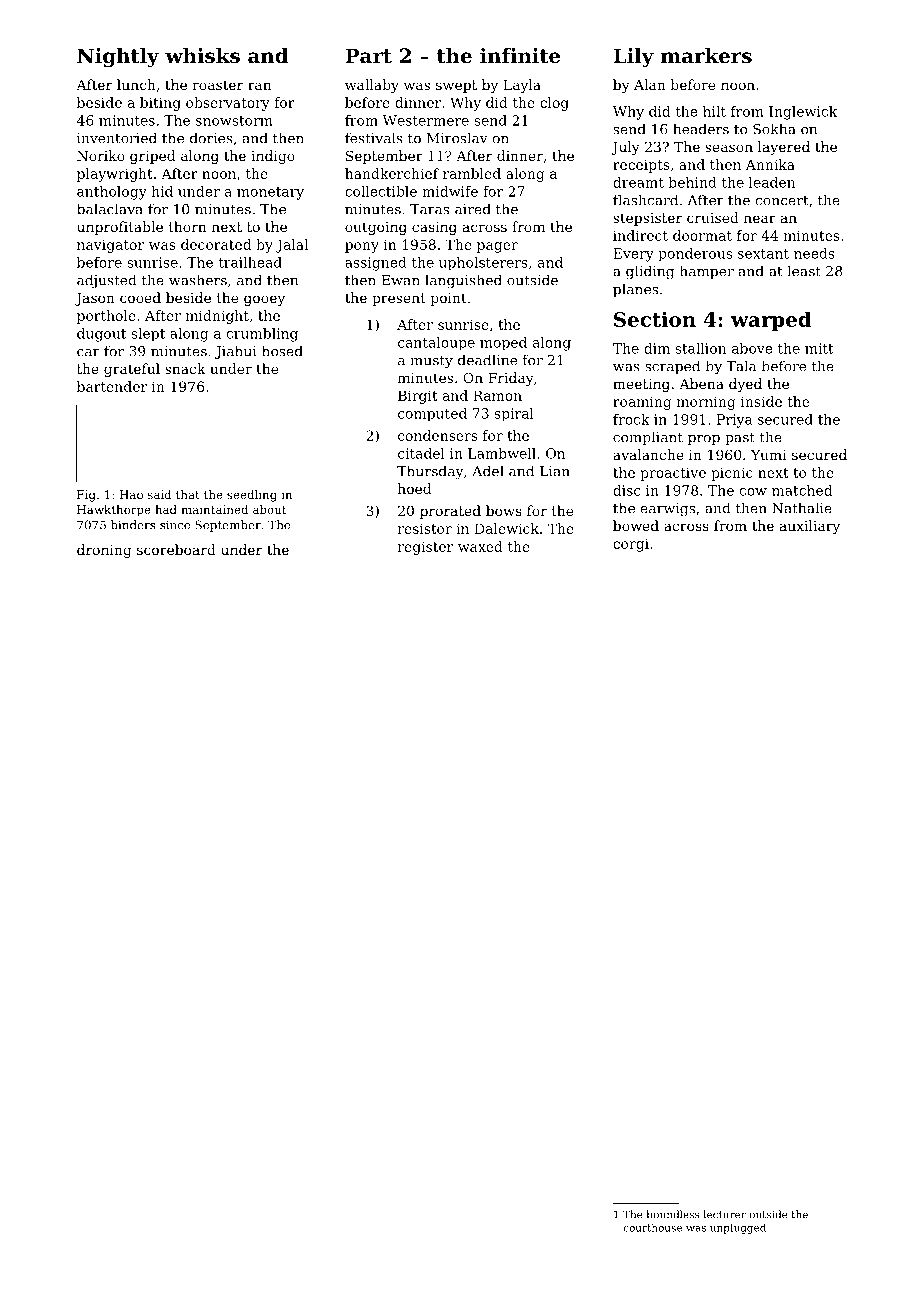  Describe the element at coordinates (725, 1214) in the page. I see `lecturer` at that location.
